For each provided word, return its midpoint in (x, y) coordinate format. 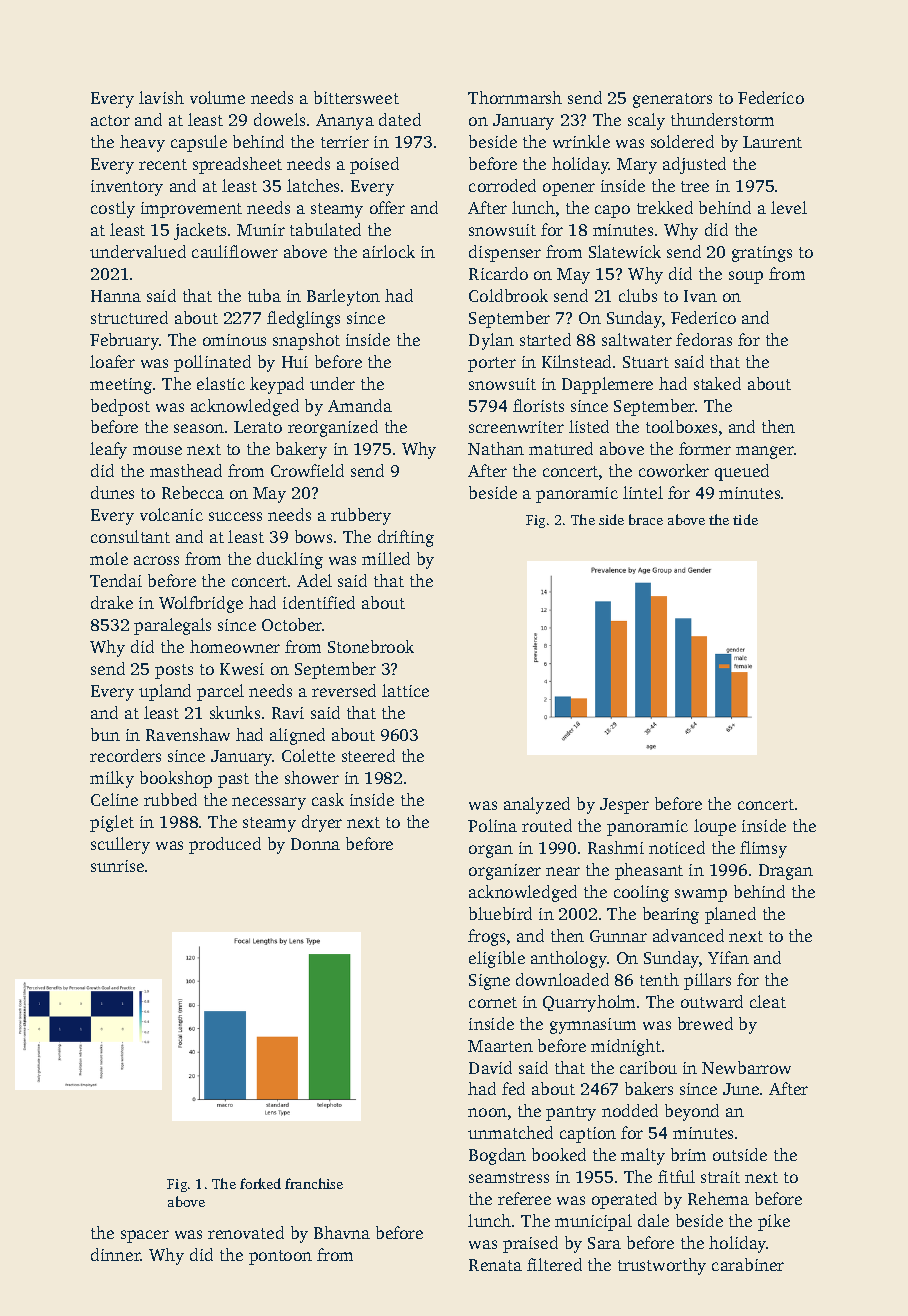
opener (569, 189)
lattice (405, 690)
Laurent (772, 142)
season (199, 428)
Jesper (624, 806)
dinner (116, 1254)
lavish (161, 97)
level (789, 207)
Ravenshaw (188, 734)
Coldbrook (508, 295)
